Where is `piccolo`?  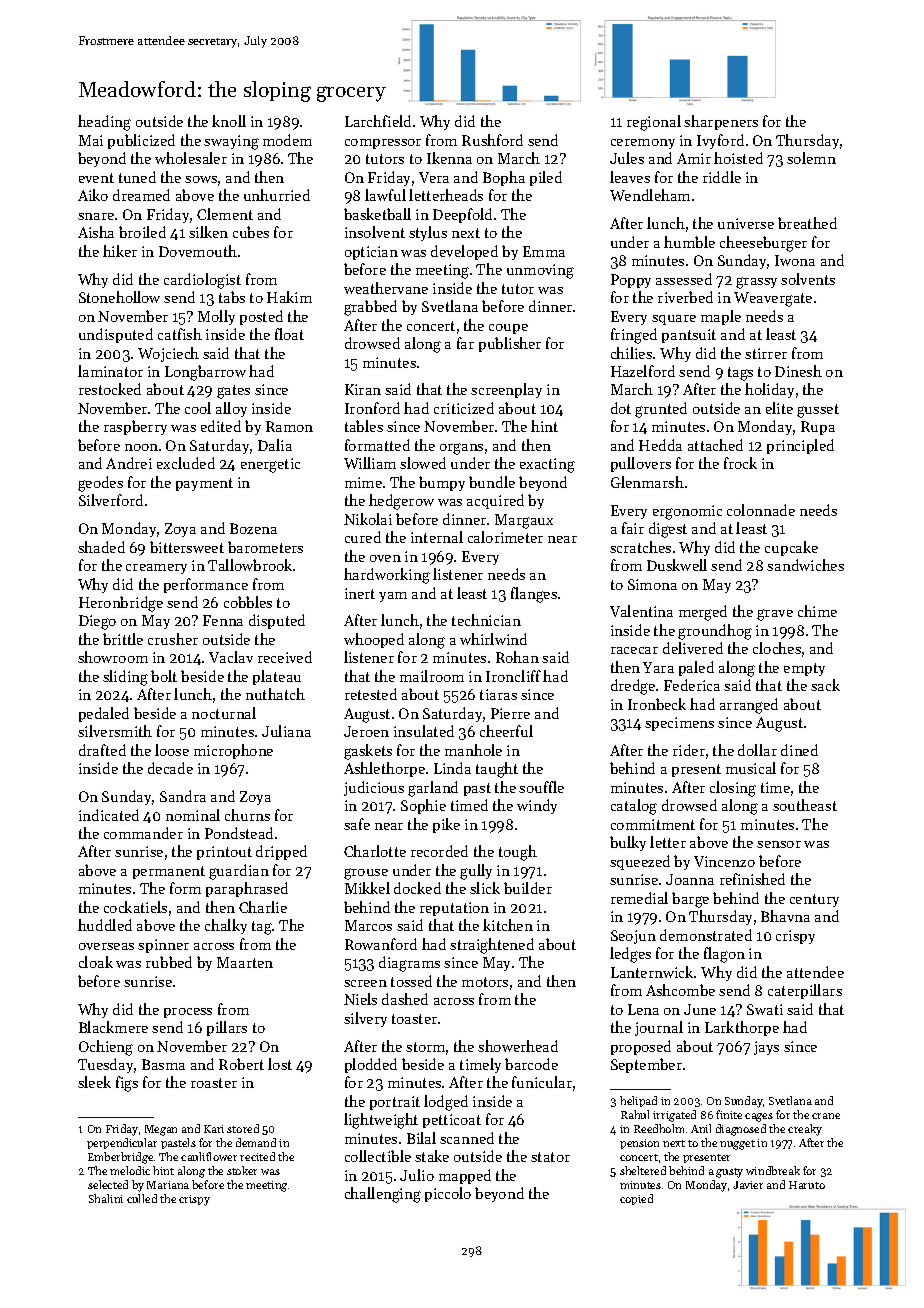 piccolo is located at coordinates (448, 1194).
